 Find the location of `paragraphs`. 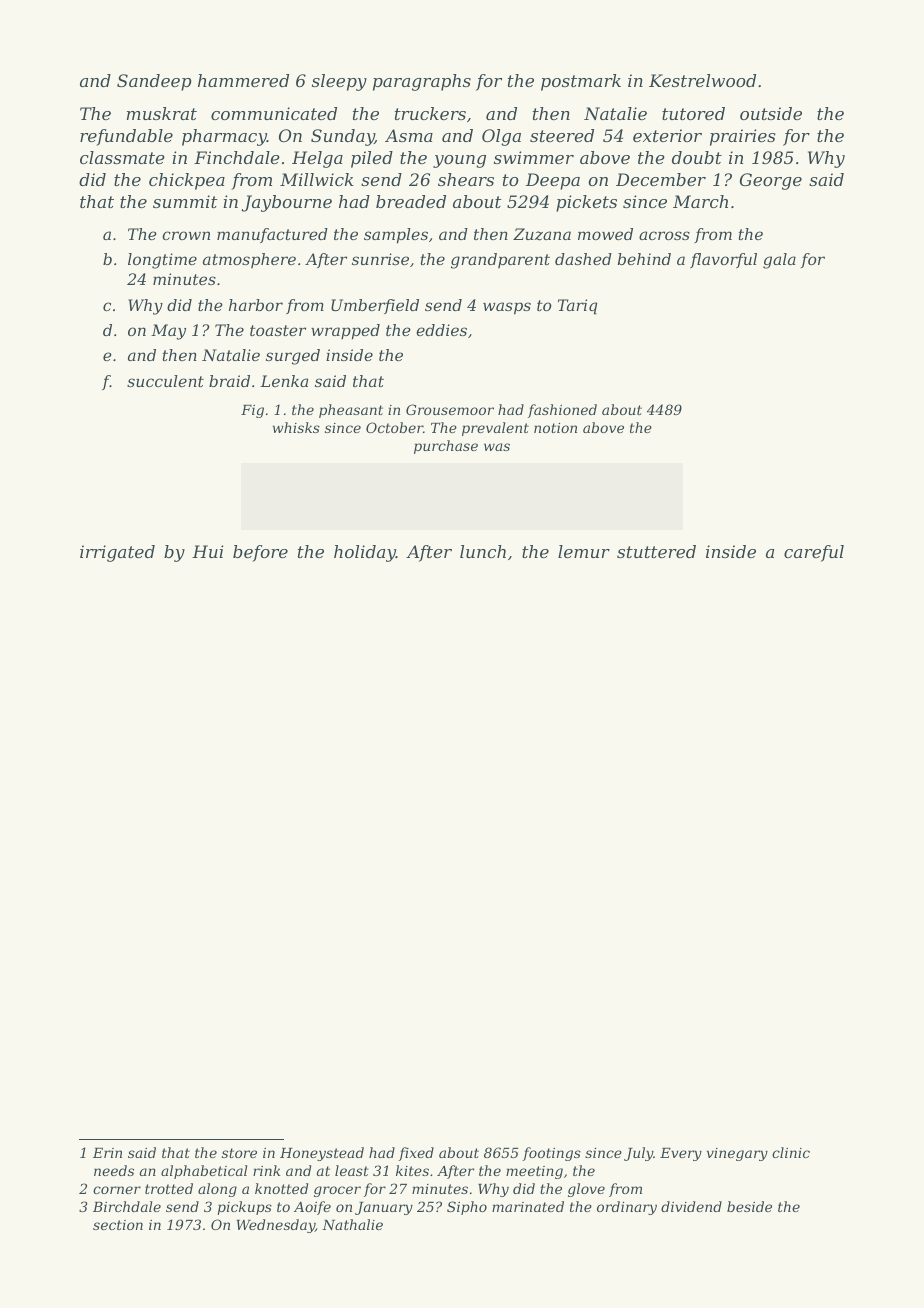

paragraphs is located at coordinates (422, 82).
